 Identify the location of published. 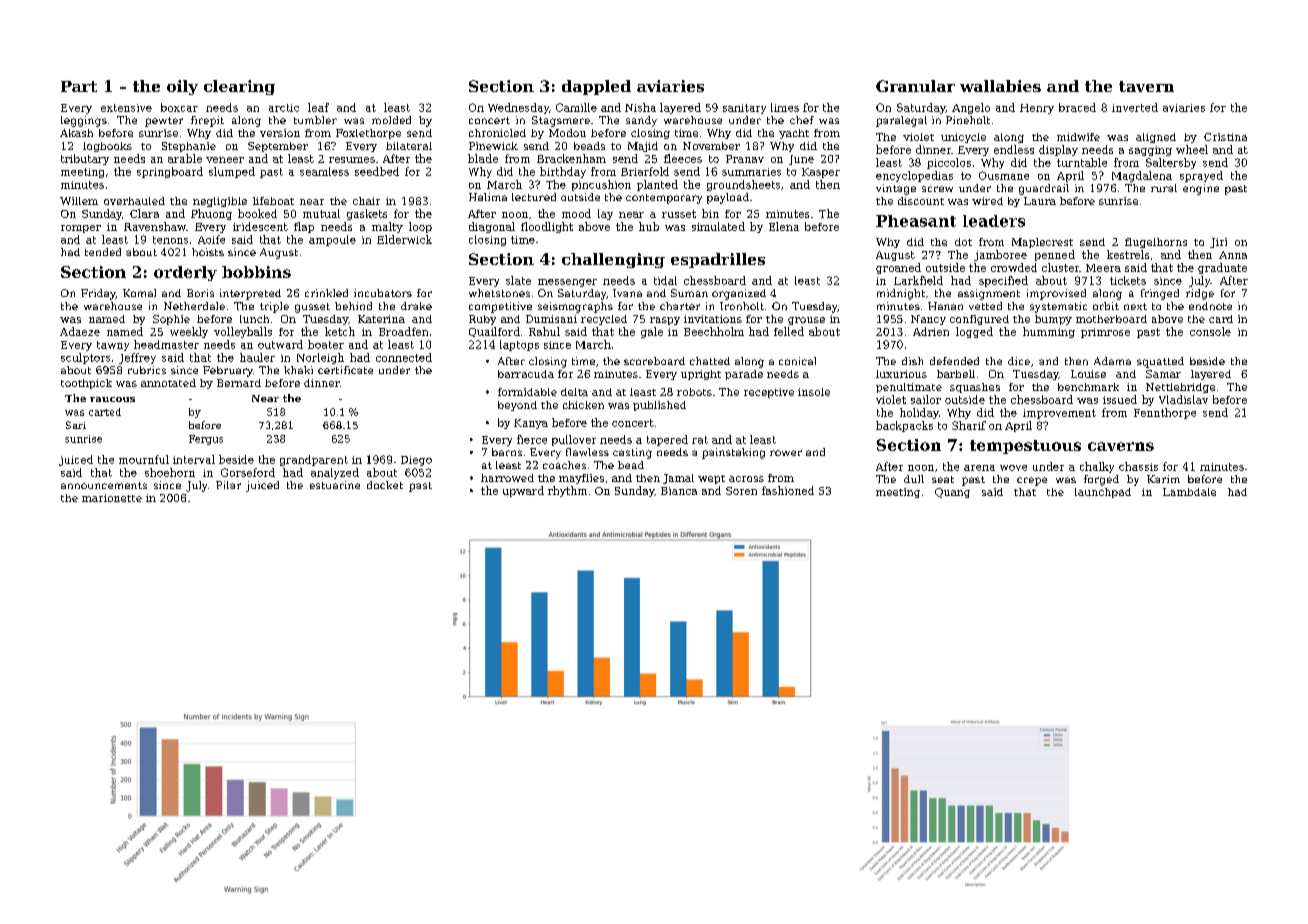
(659, 406).
